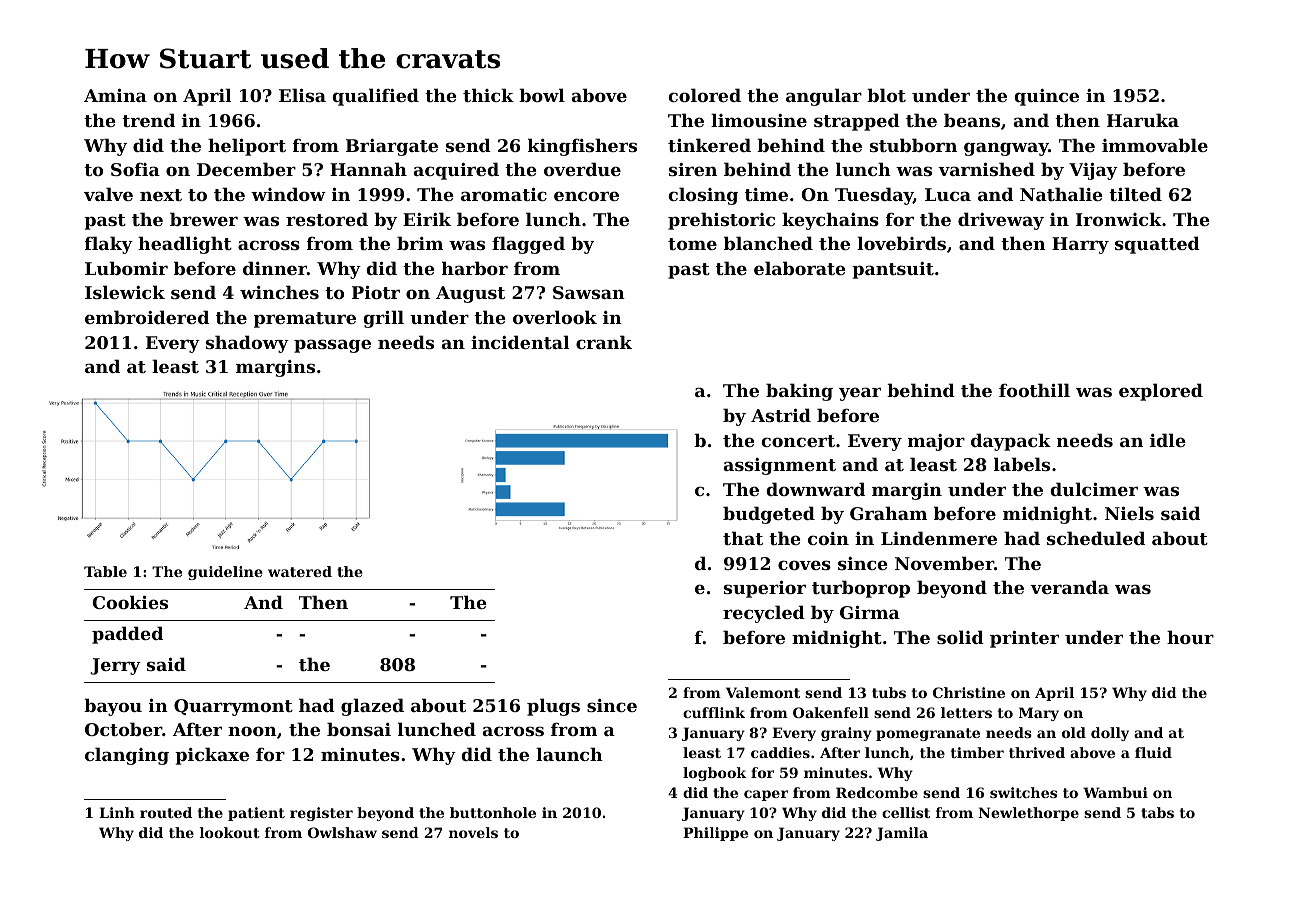  I want to click on colored, so click(704, 95).
